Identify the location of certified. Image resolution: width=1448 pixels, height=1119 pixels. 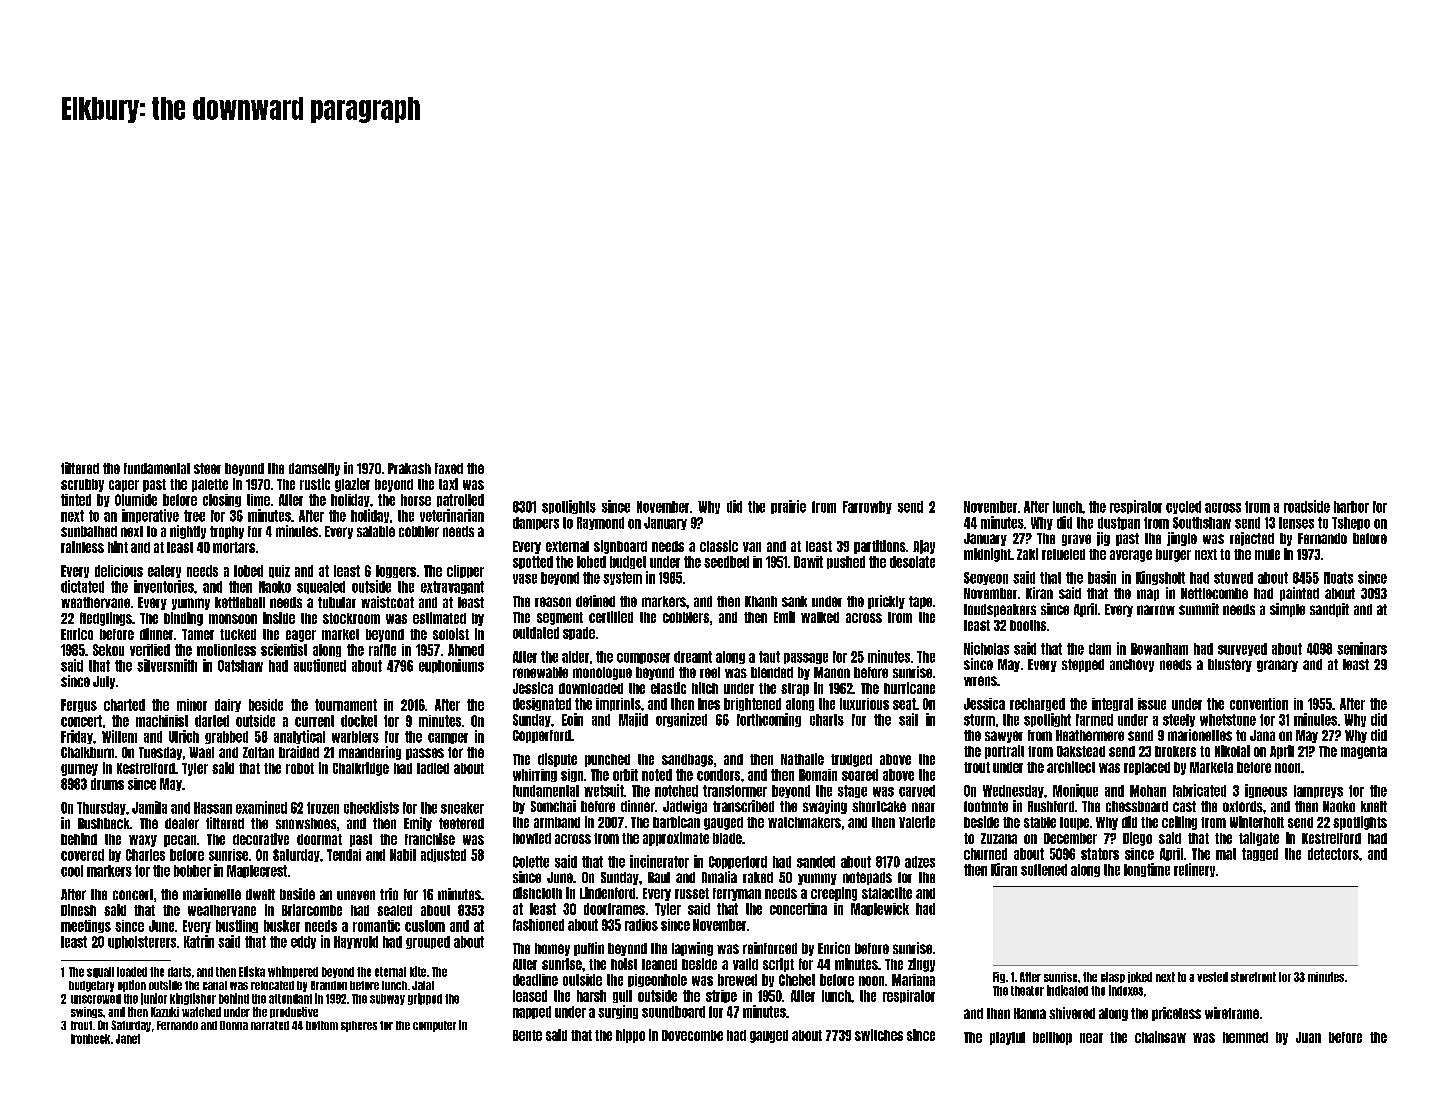
(611, 617).
